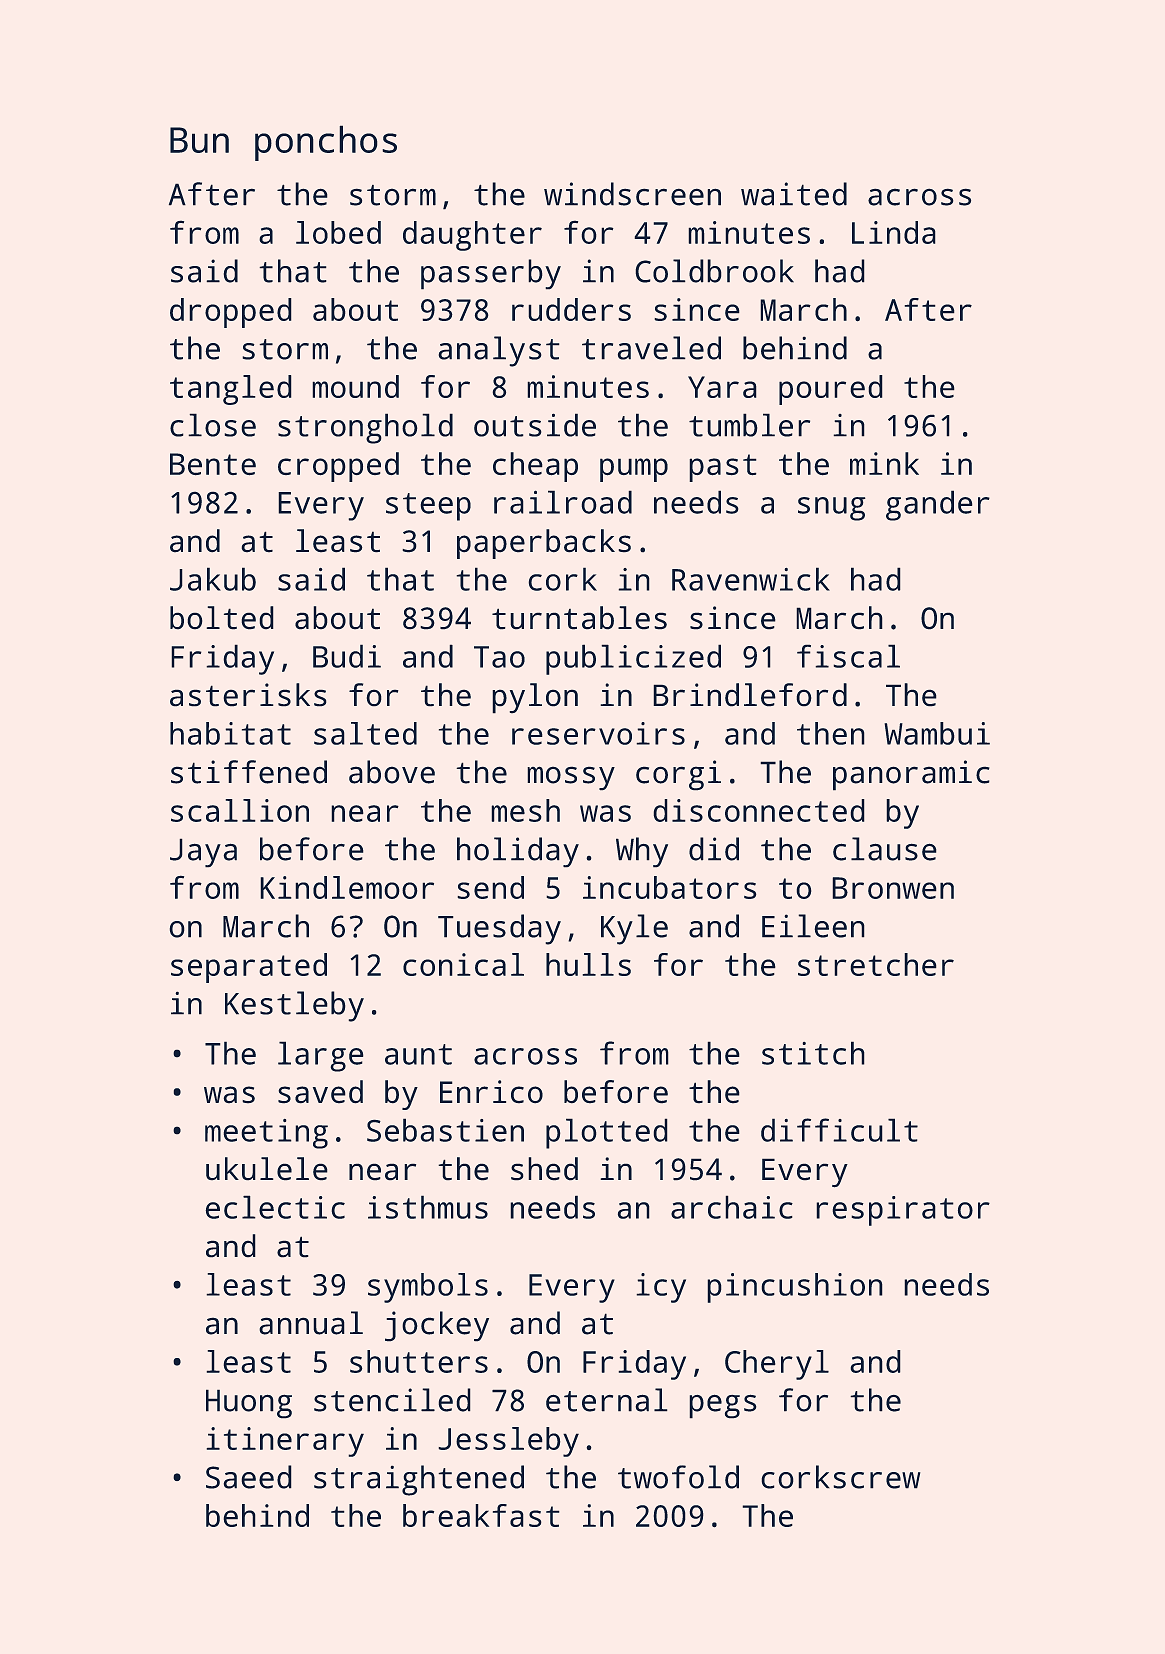  I want to click on Jaya, so click(203, 853).
